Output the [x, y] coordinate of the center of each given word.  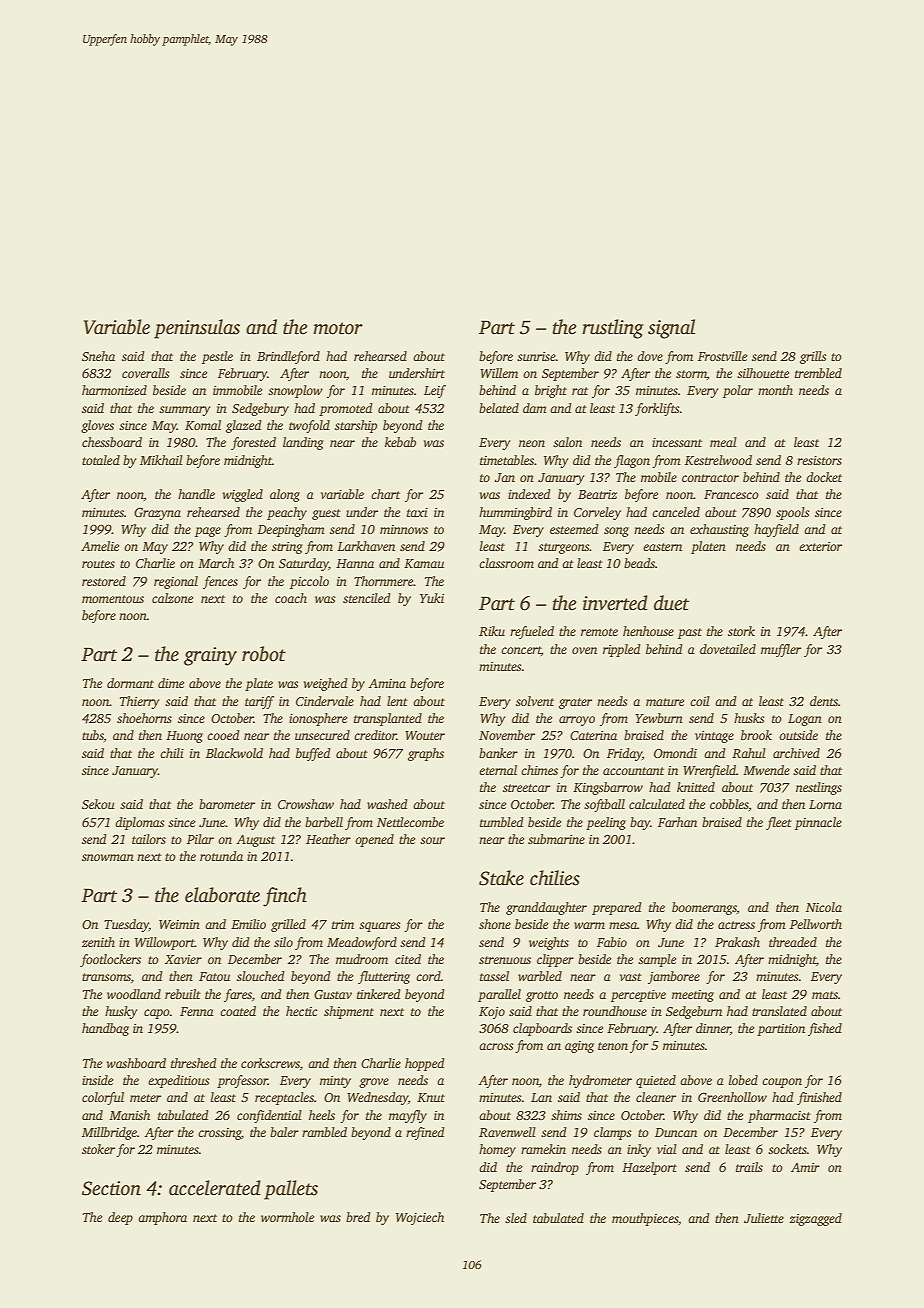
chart [385, 494]
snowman [108, 857]
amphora [162, 1218]
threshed [194, 1063]
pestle [217, 357]
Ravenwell [507, 1132]
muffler [781, 650]
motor [338, 328]
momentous [113, 599]
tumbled [502, 822]
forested [253, 443]
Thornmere [383, 581]
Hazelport [649, 1168]
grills [813, 357]
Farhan [677, 822]
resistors [819, 460]
